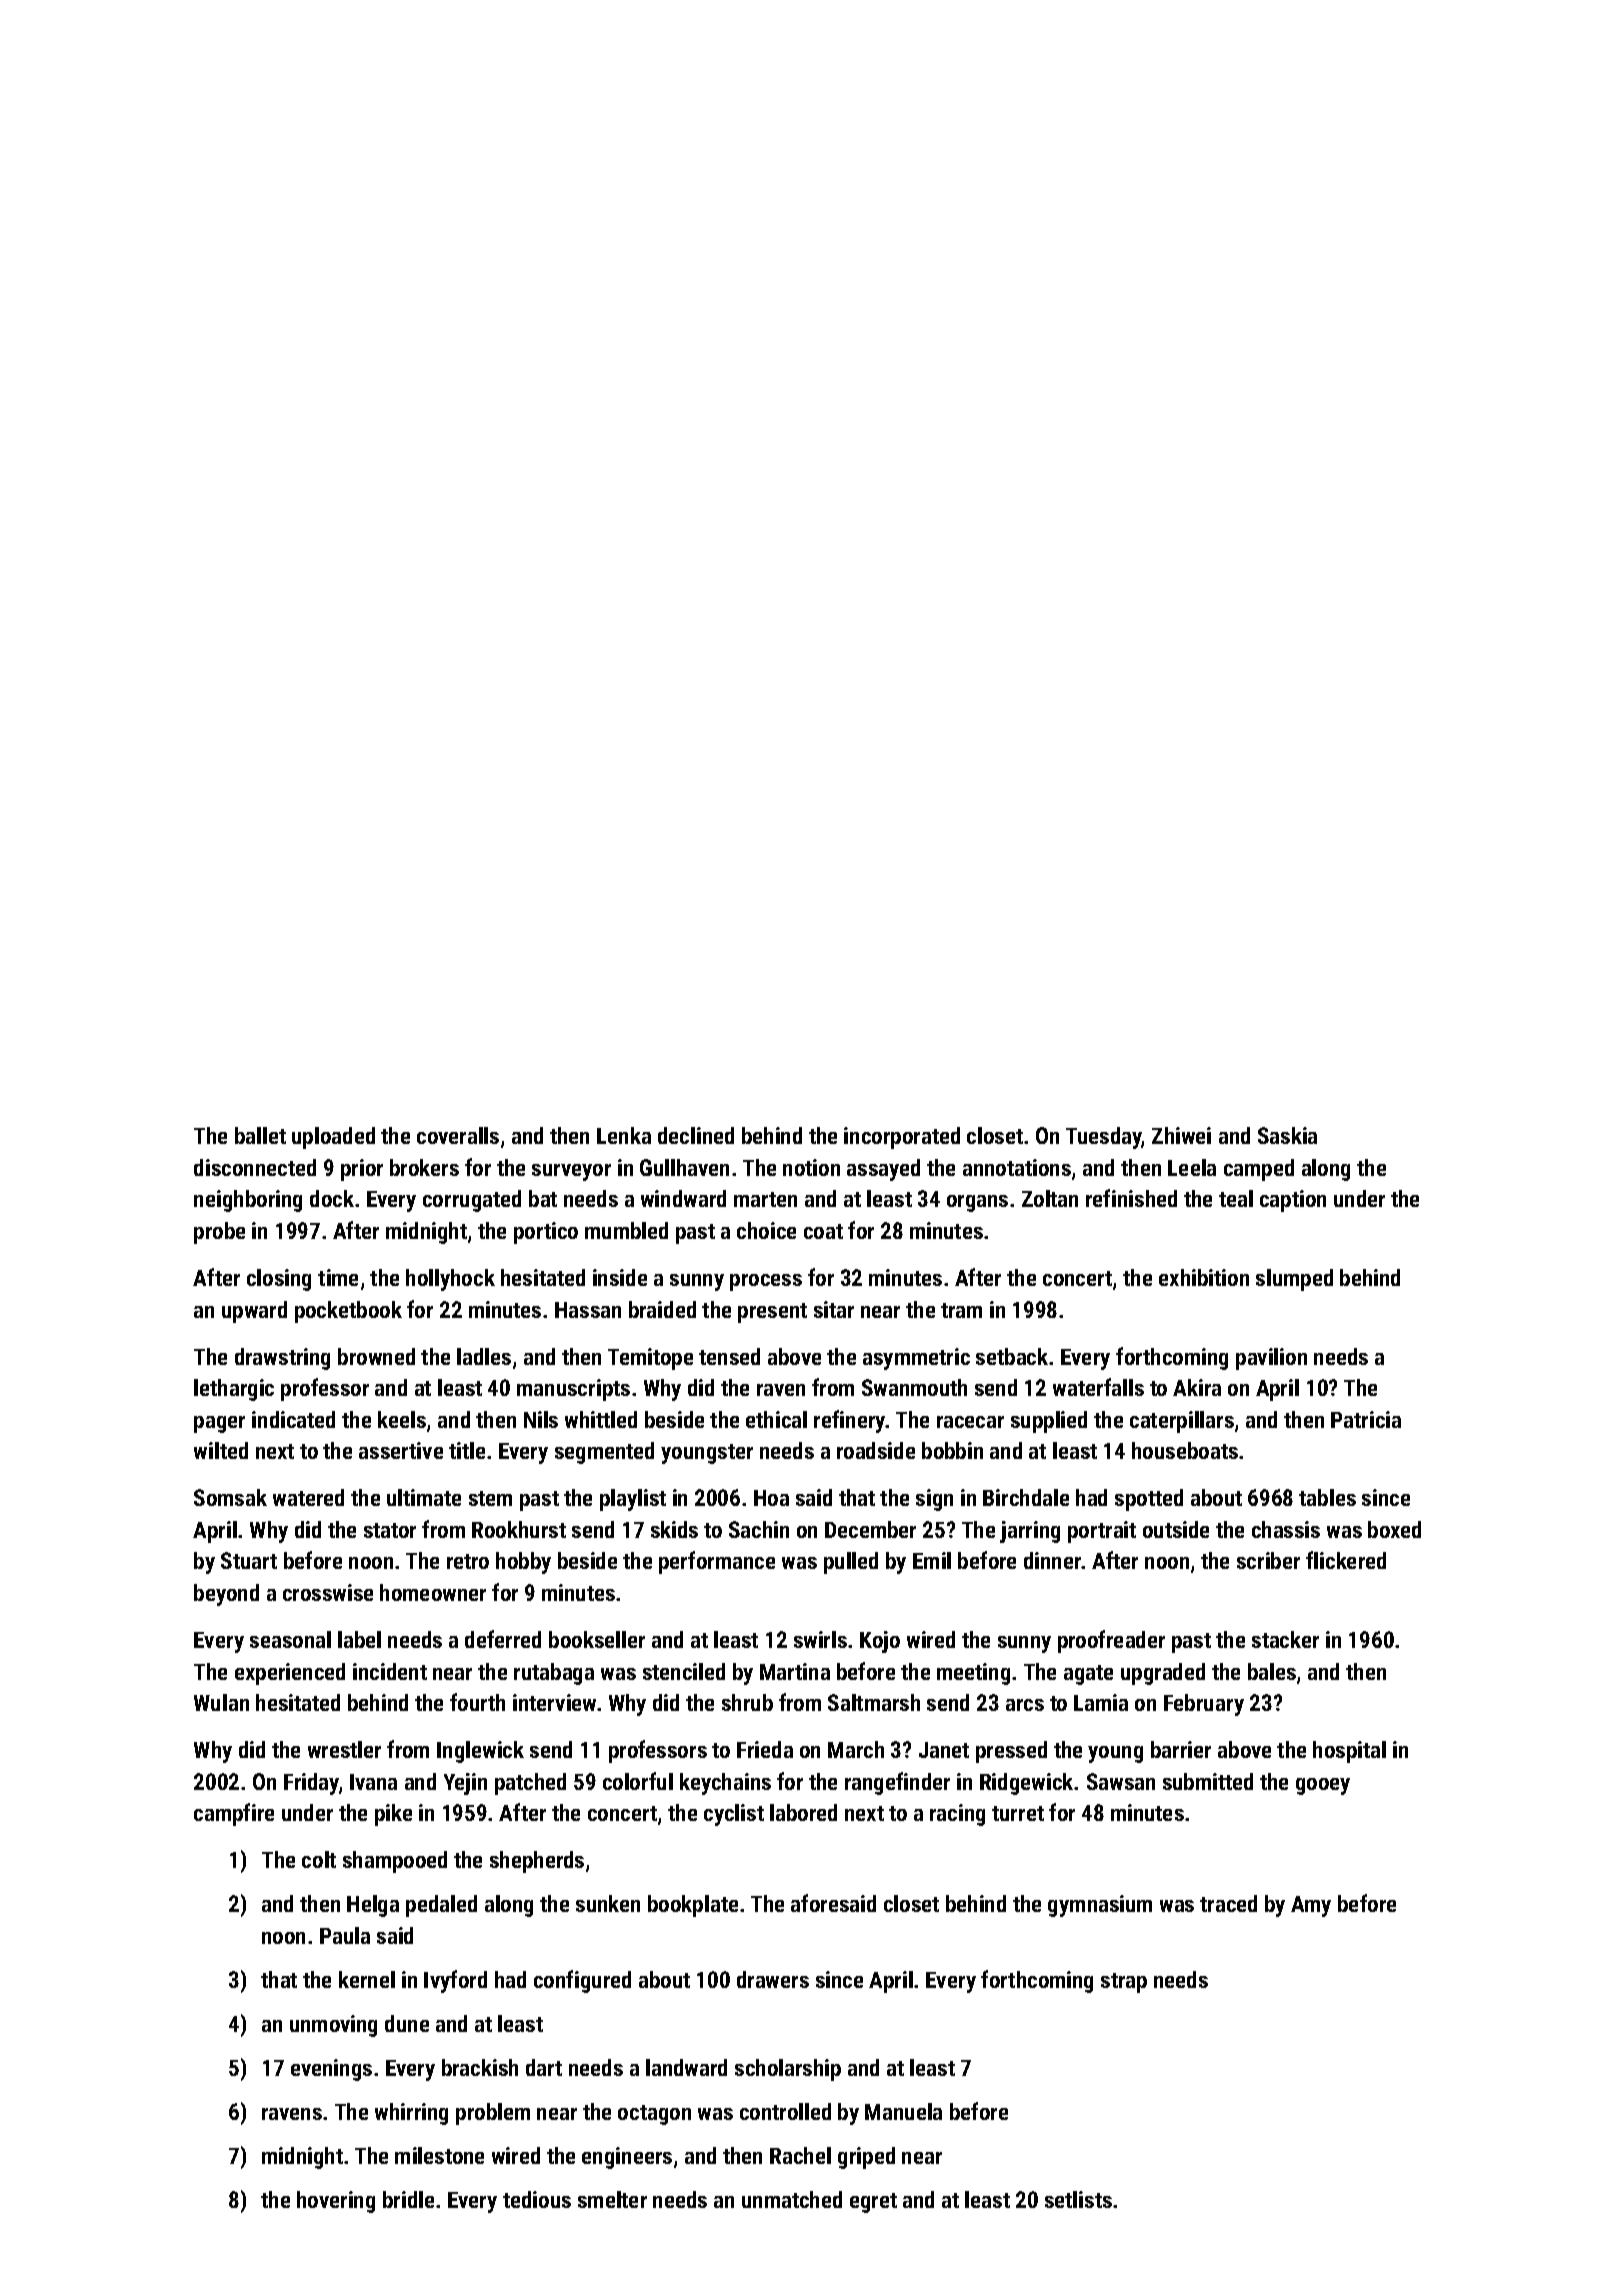 Image resolution: width=1620 pixels, height=2292 pixels. What do you see at coordinates (260, 1135) in the screenshot?
I see `ballet` at bounding box center [260, 1135].
